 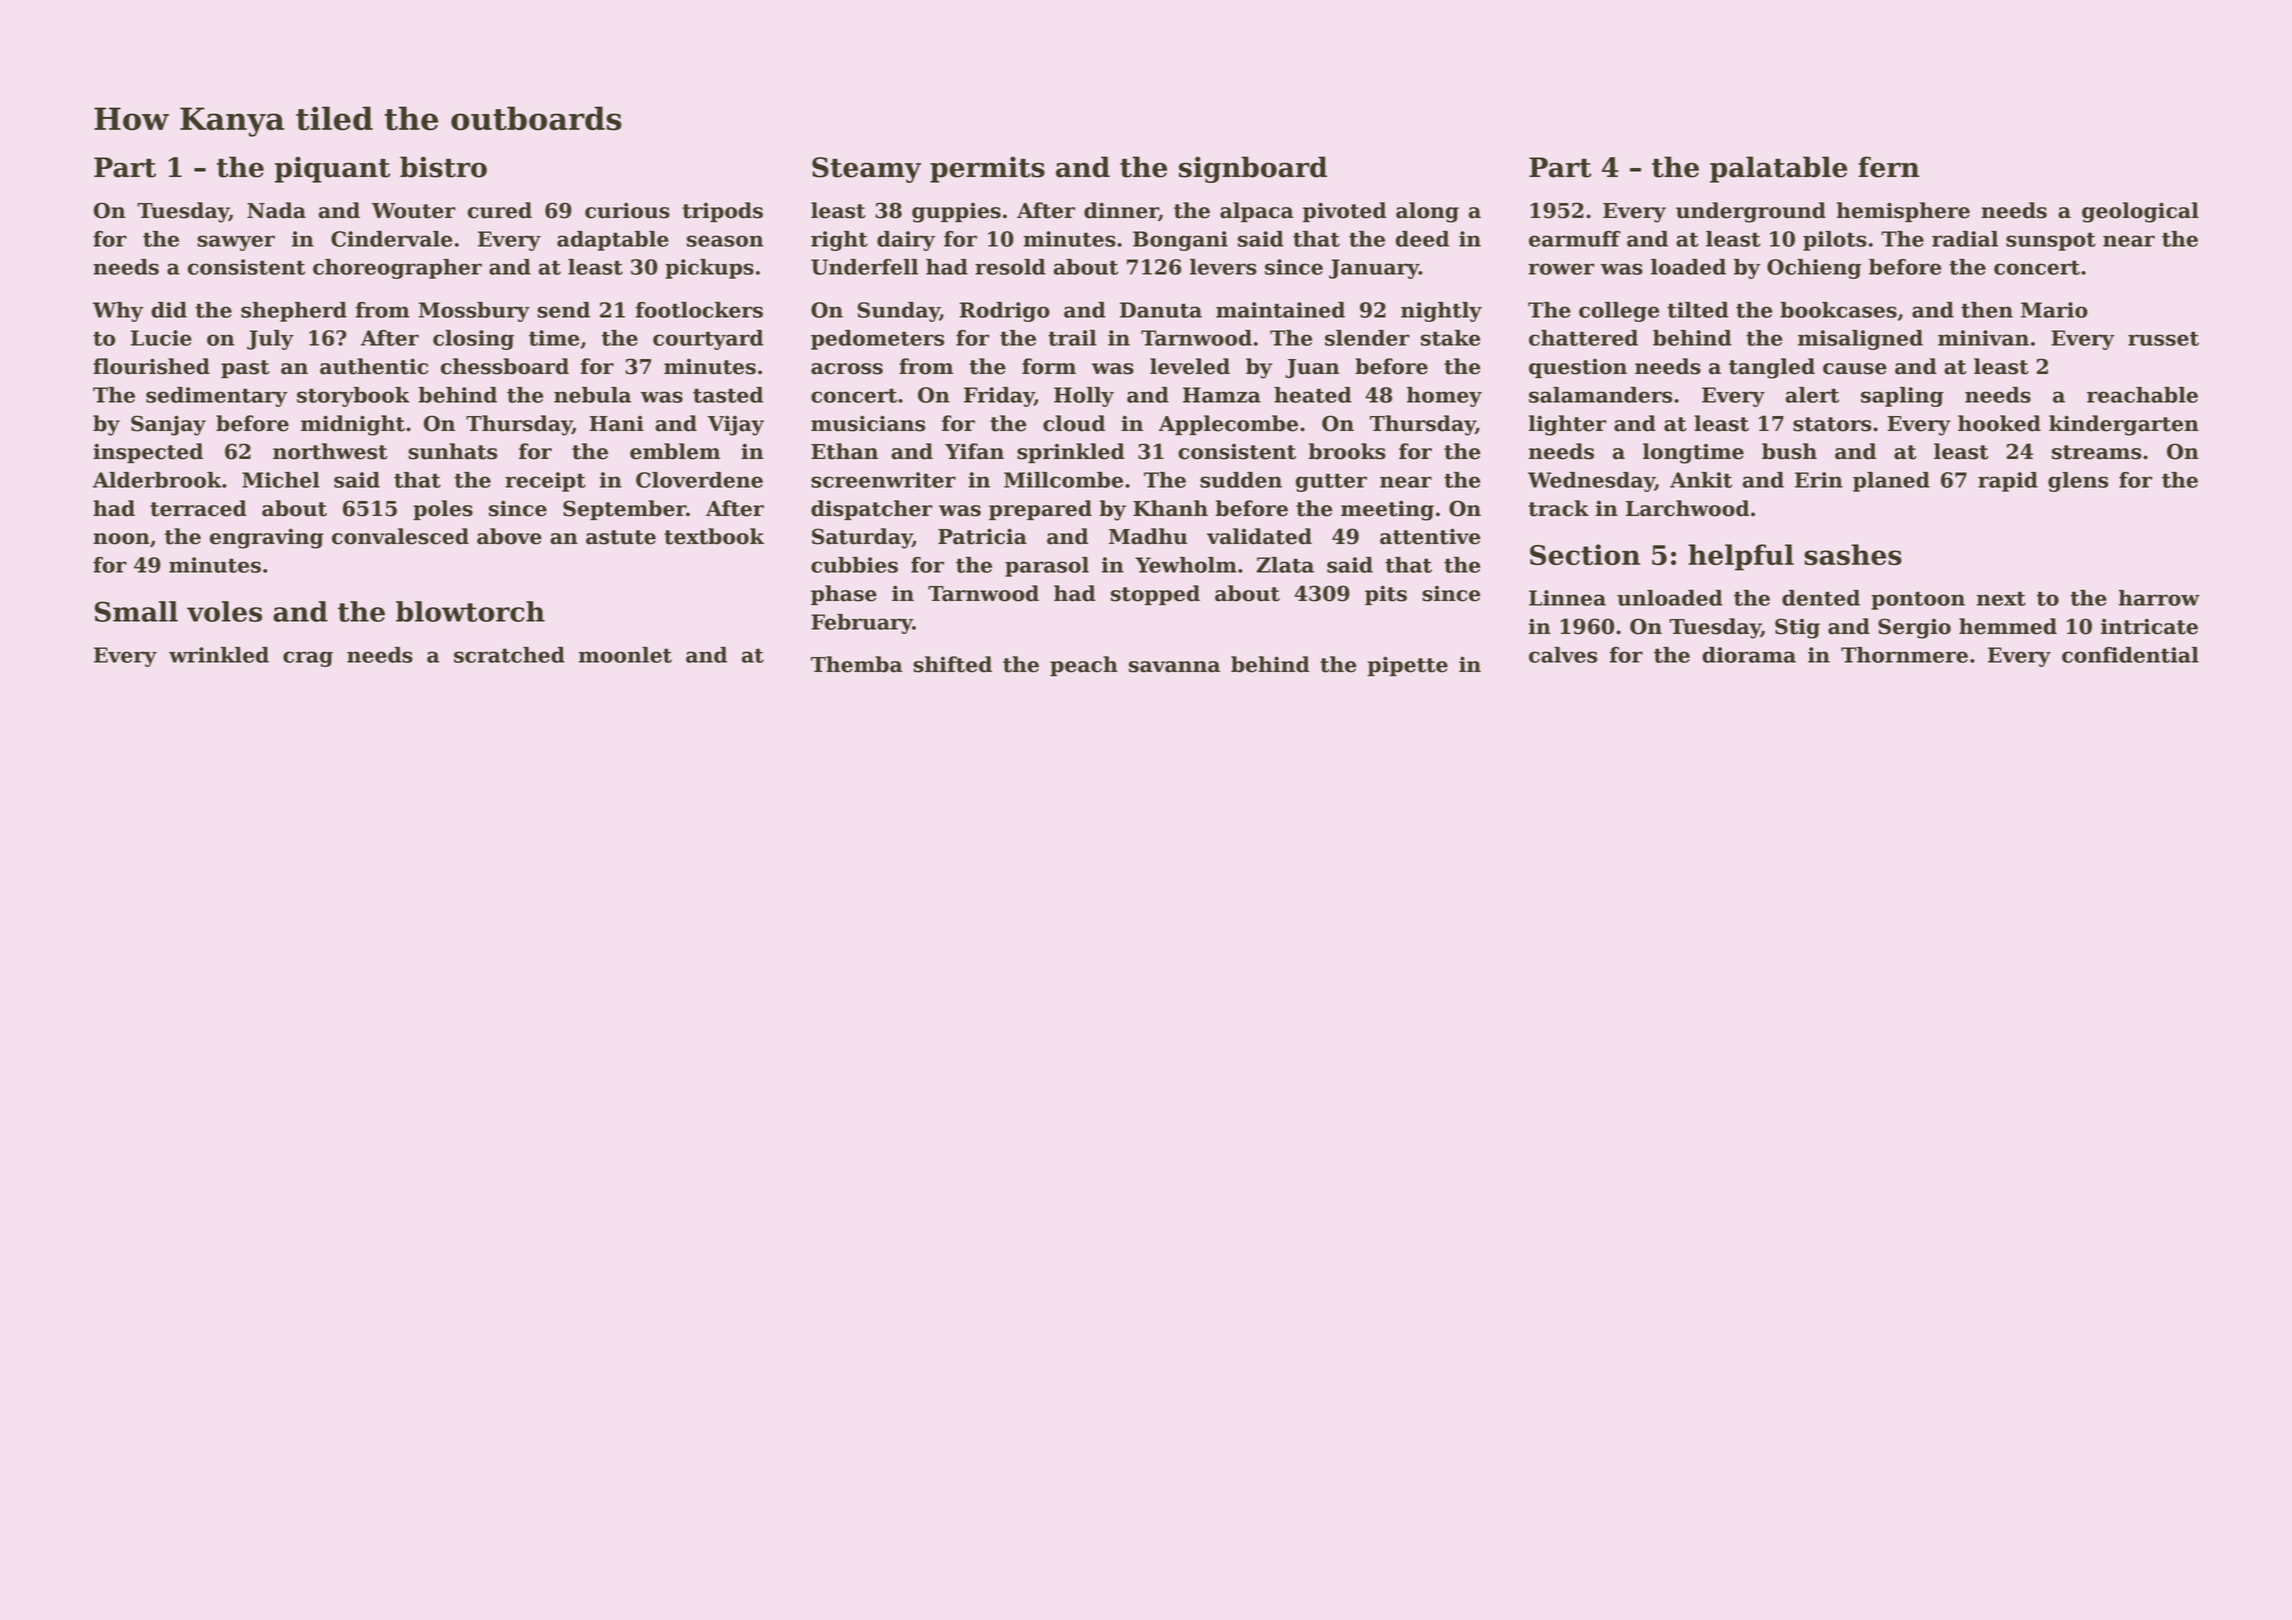 I want to click on Alderbrook, so click(x=157, y=480).
